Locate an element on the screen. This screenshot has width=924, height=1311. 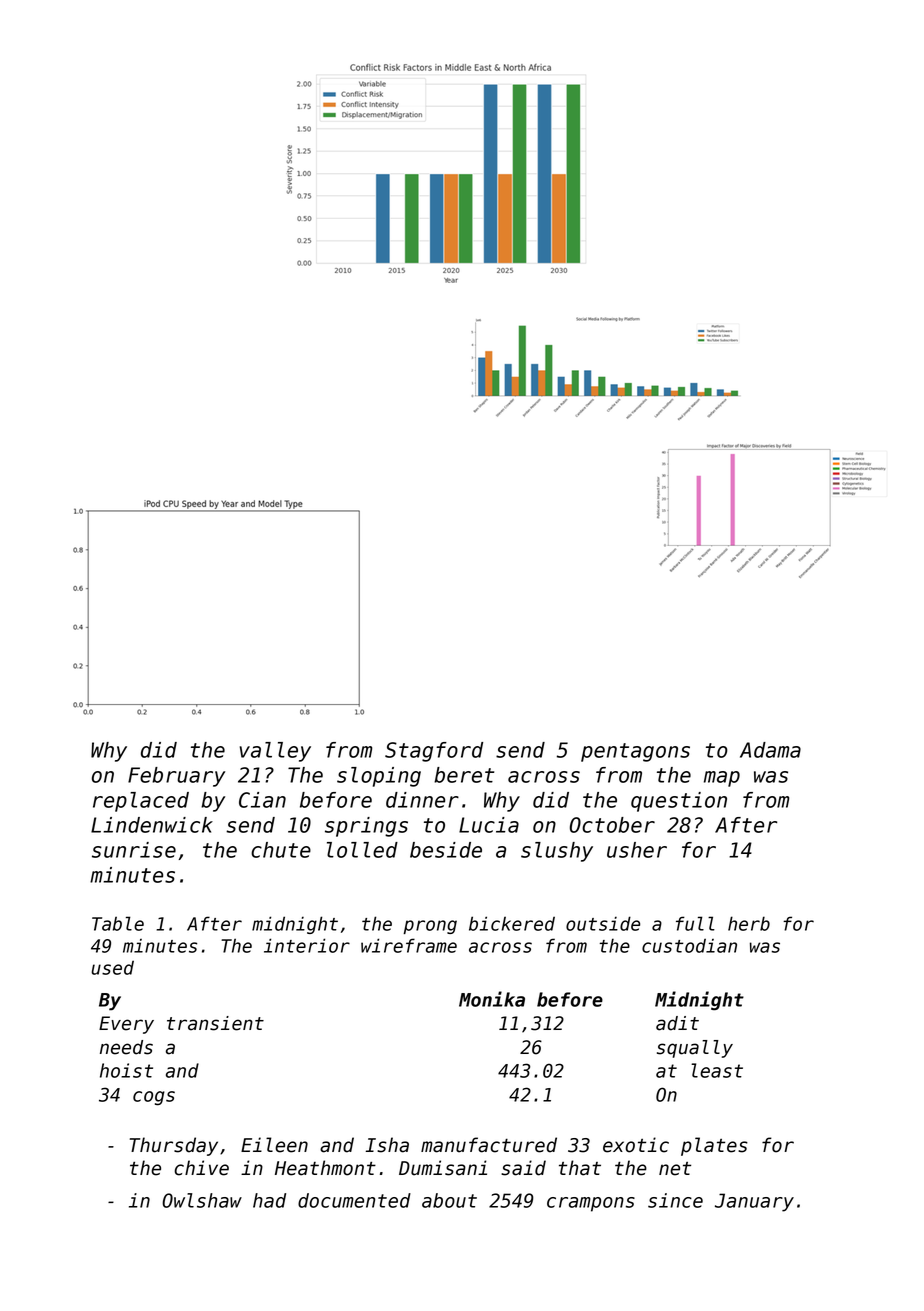
custodian is located at coordinates (689, 945).
